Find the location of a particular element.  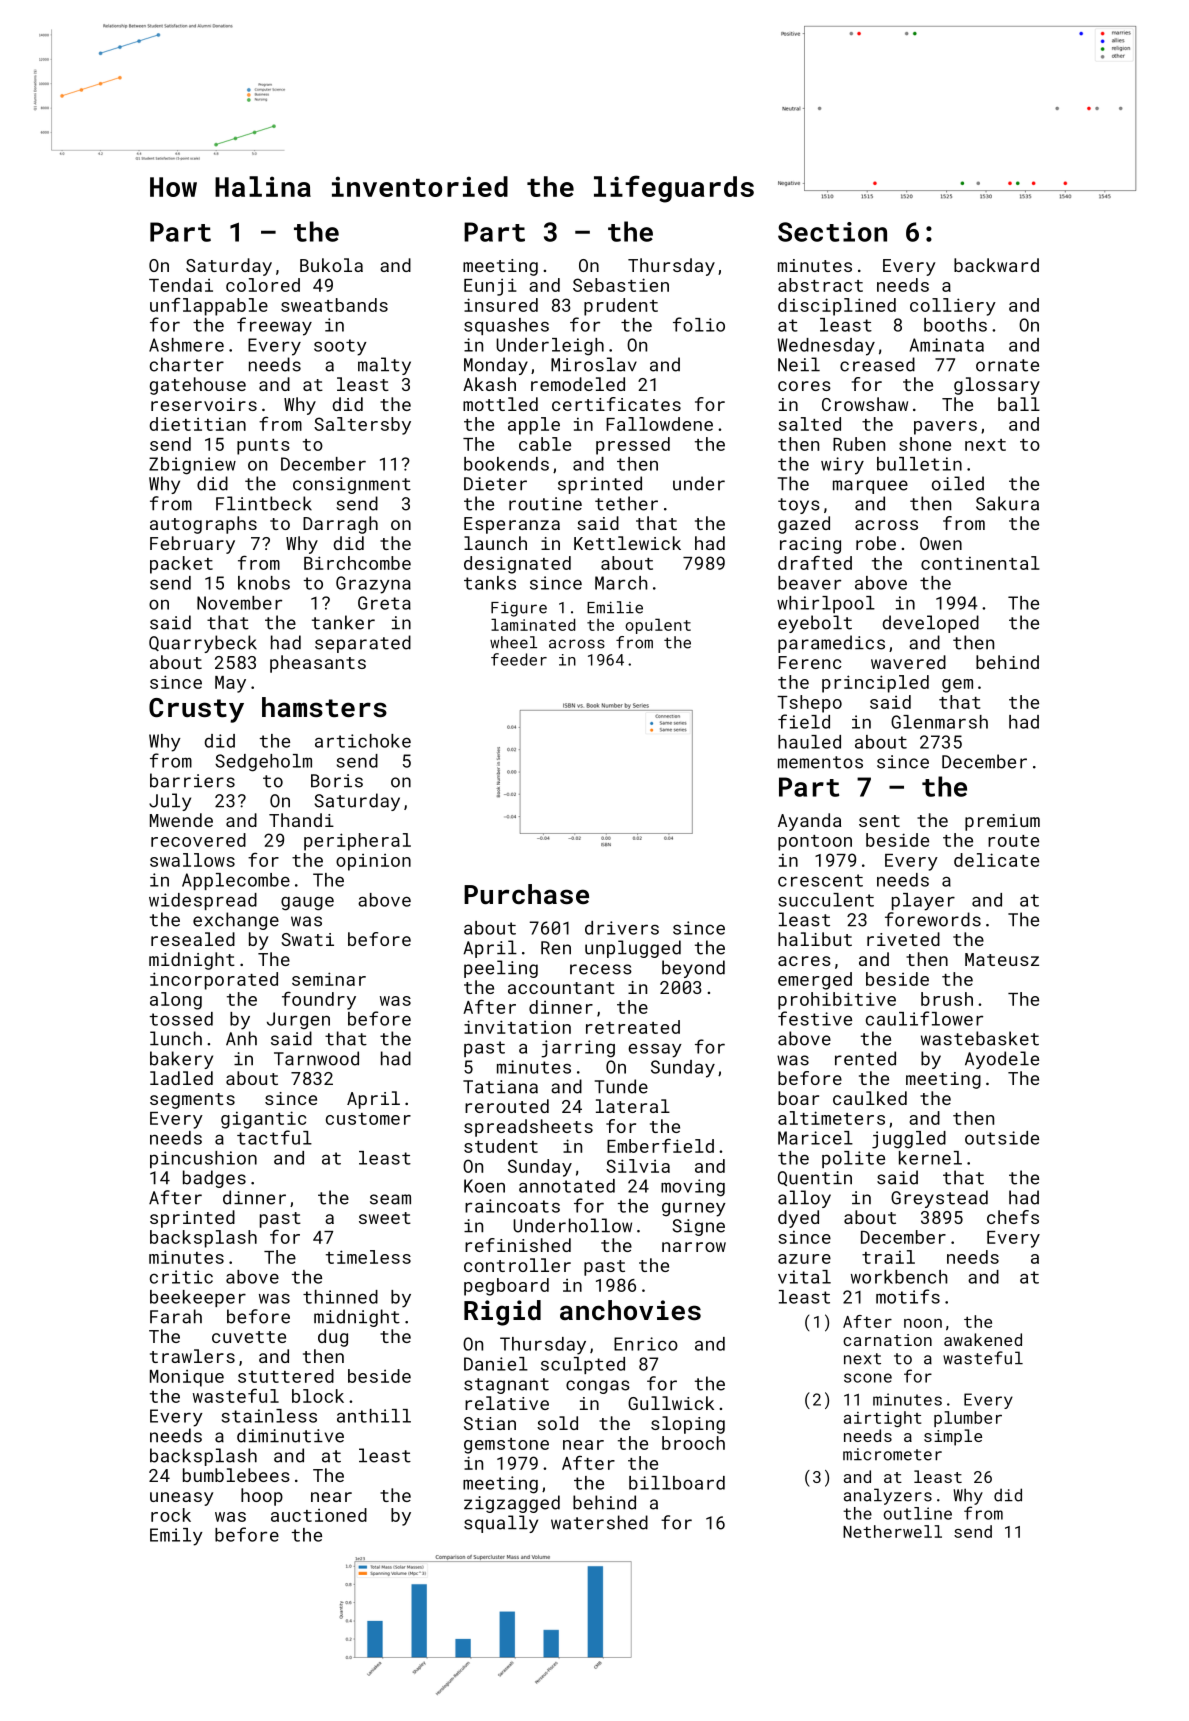

chefs is located at coordinates (1013, 1217).
